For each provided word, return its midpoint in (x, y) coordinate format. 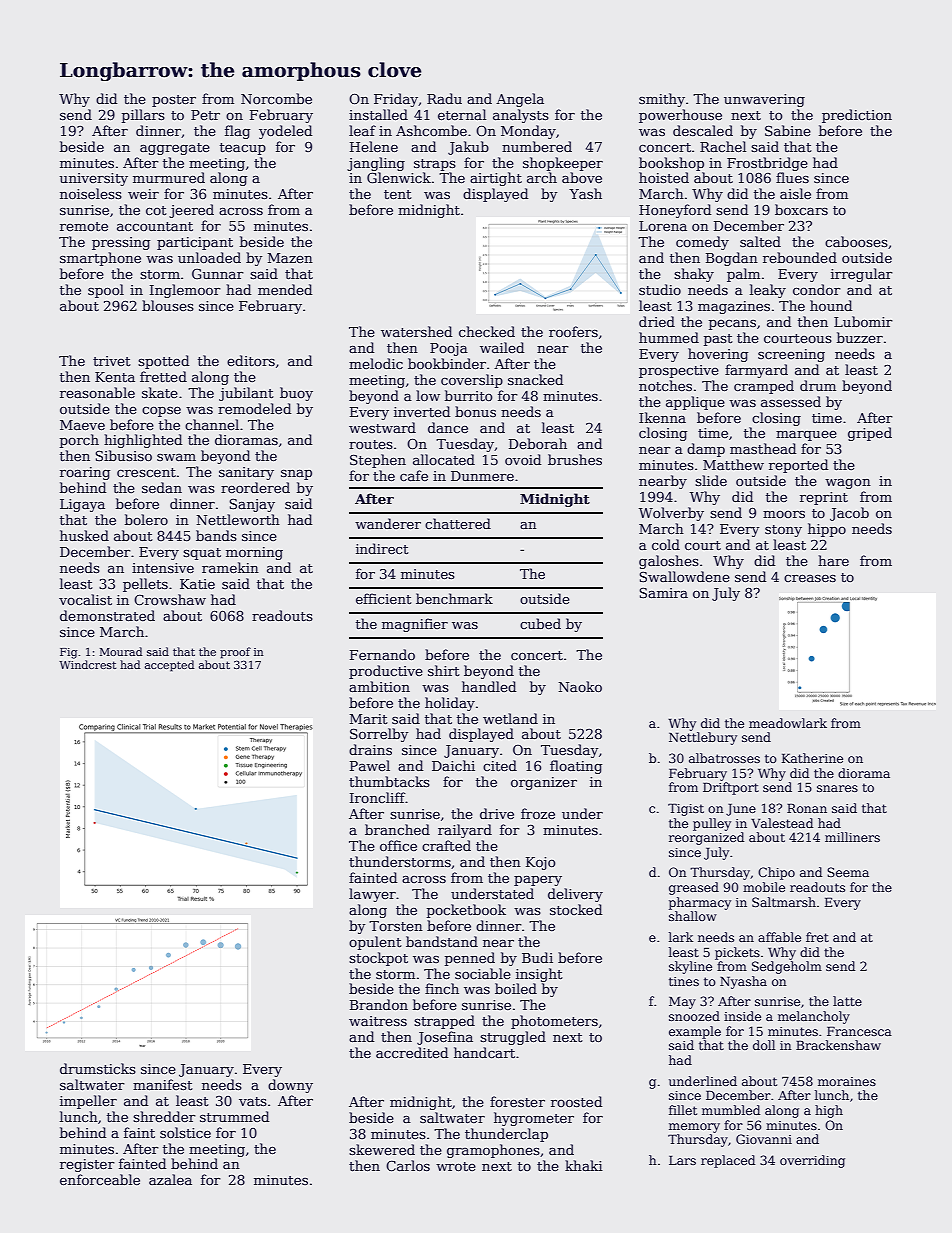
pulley (712, 824)
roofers (573, 331)
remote (84, 226)
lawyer (372, 895)
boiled (516, 988)
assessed (791, 401)
